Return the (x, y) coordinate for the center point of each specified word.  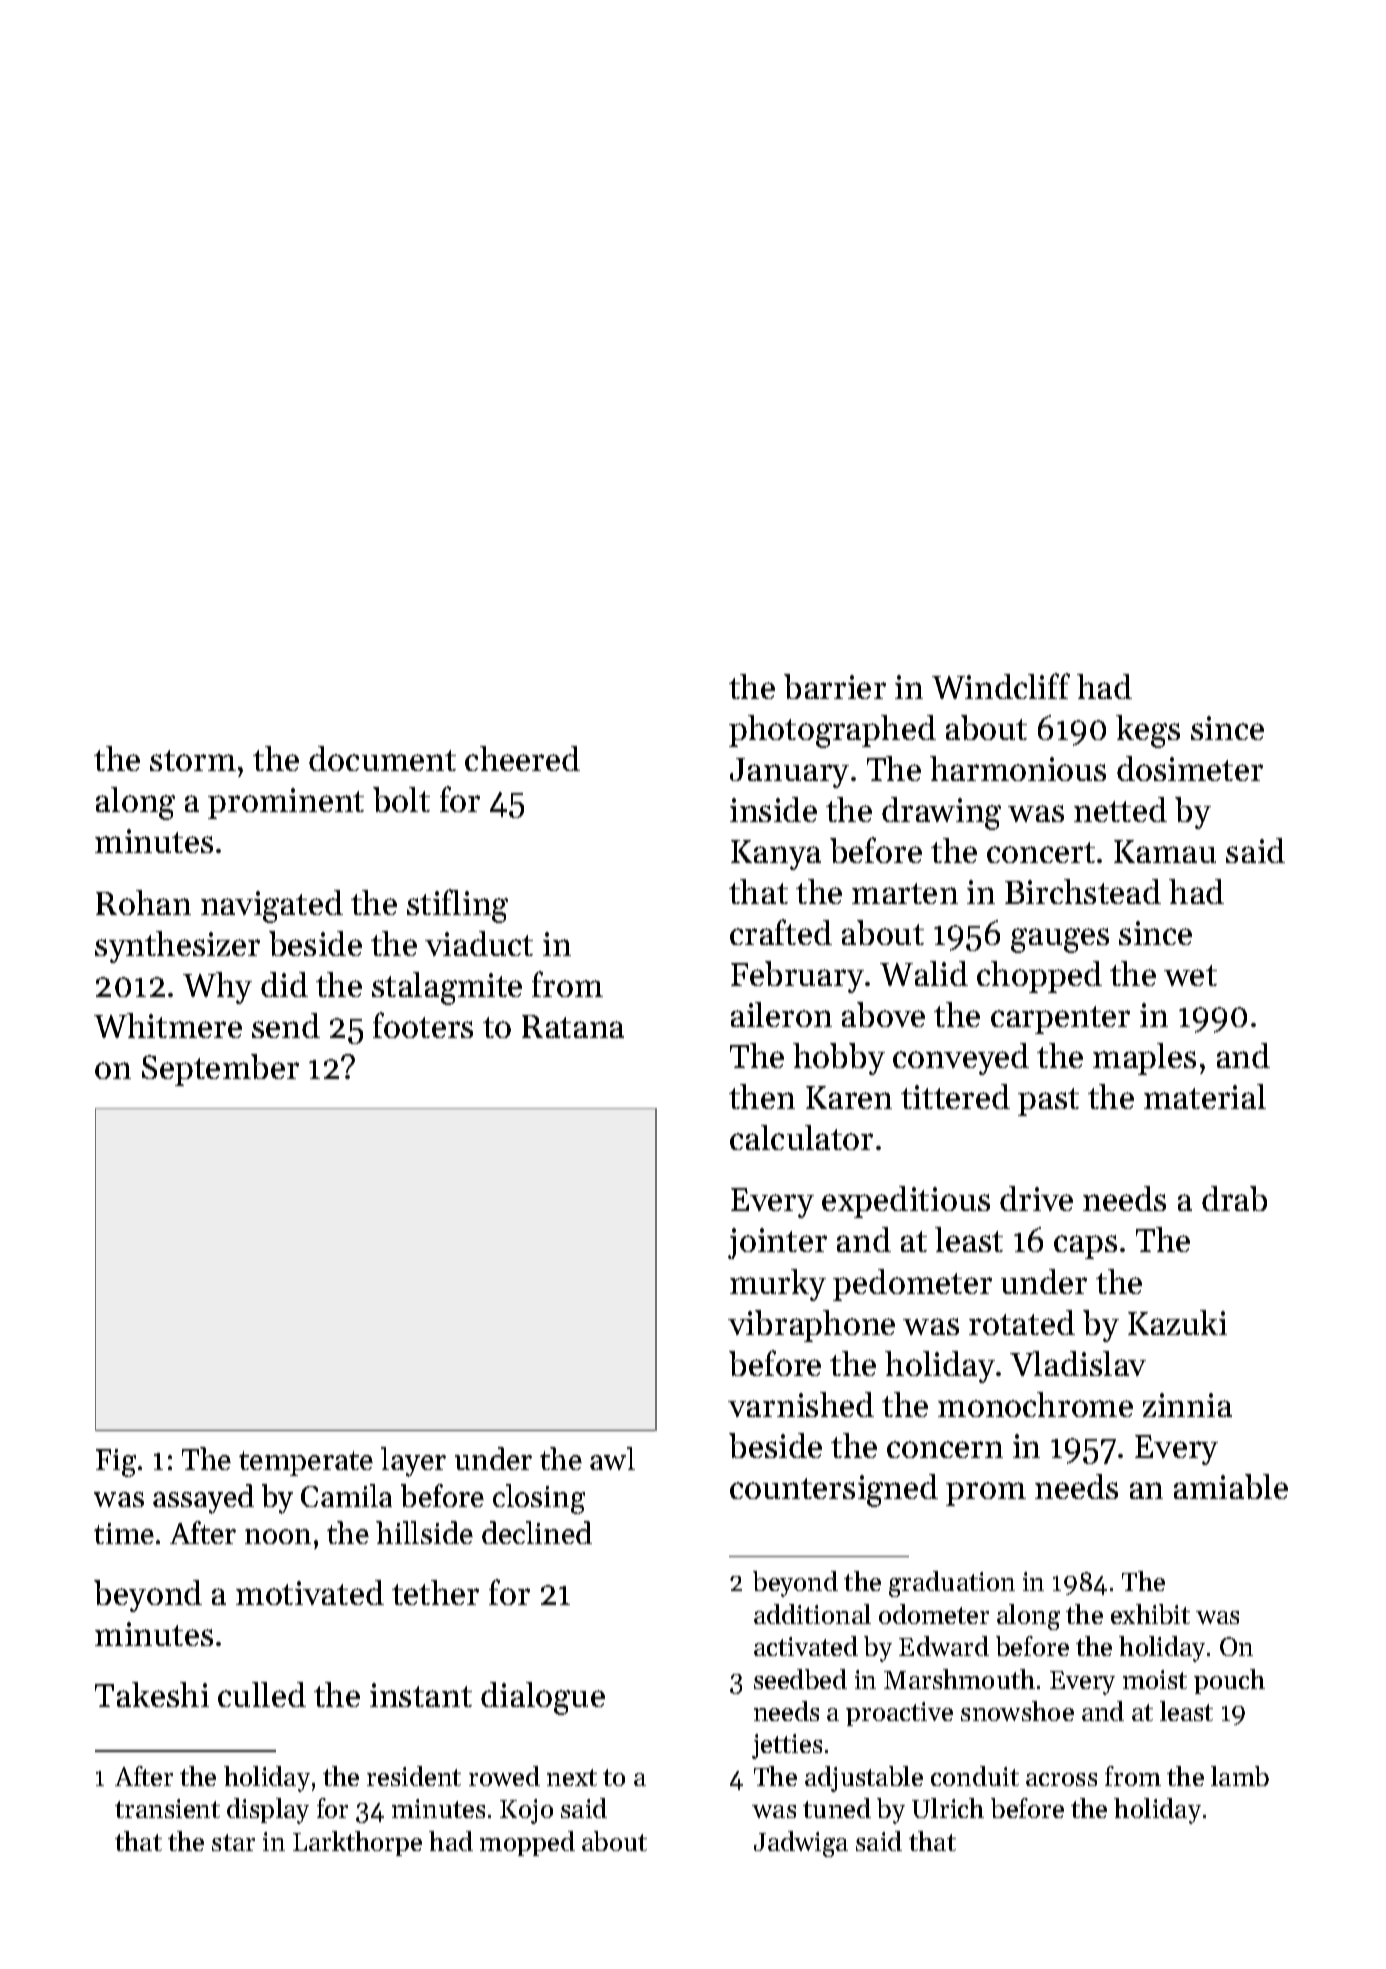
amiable (1231, 1486)
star (233, 1842)
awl (612, 1458)
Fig (116, 1463)
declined (537, 1532)
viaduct (479, 943)
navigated (272, 906)
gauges (1060, 940)
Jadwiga (801, 1844)
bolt (401, 799)
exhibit (1150, 1614)
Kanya (776, 855)
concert (1041, 852)
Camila (346, 1495)
